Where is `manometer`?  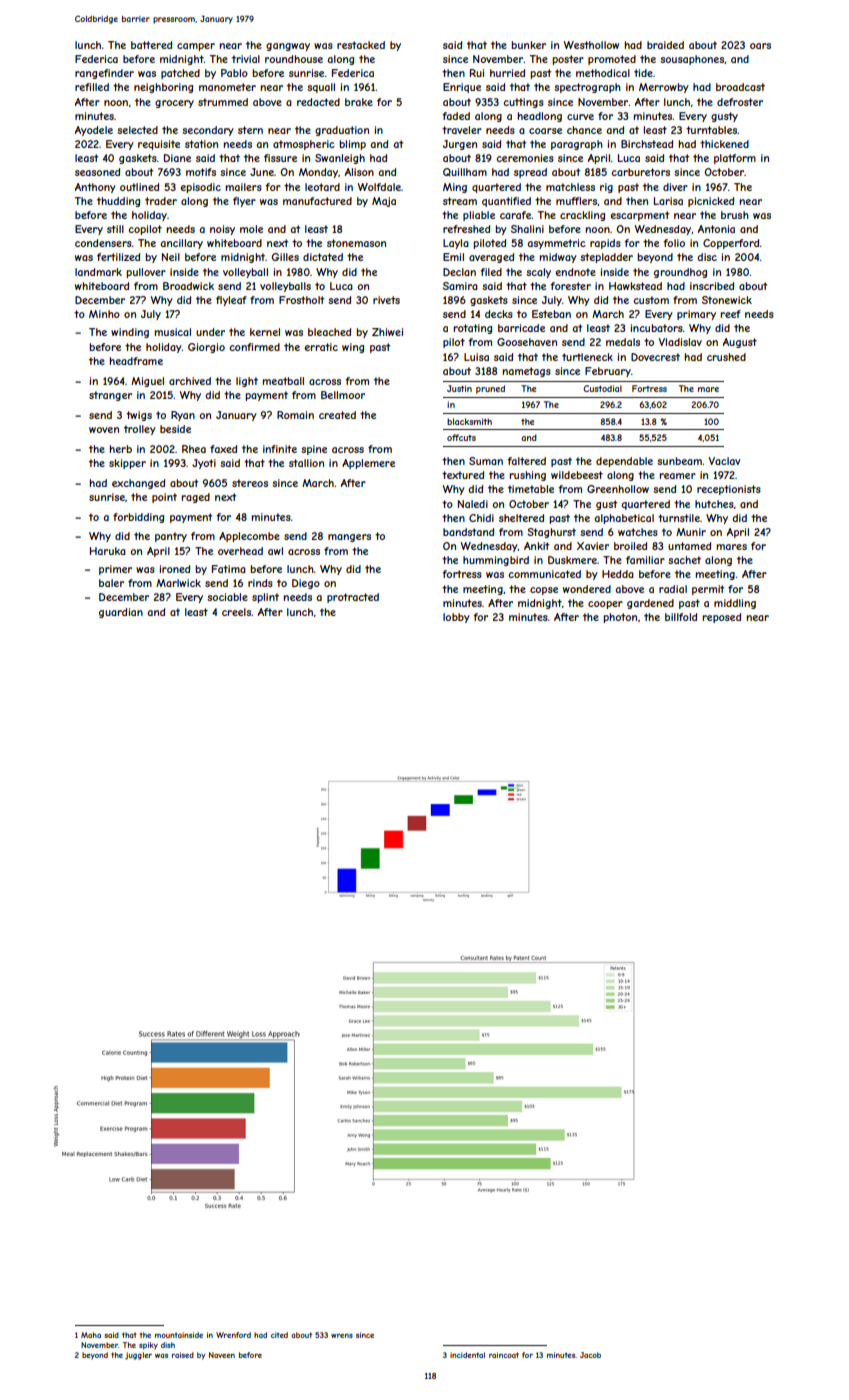
manometer is located at coordinates (227, 87).
